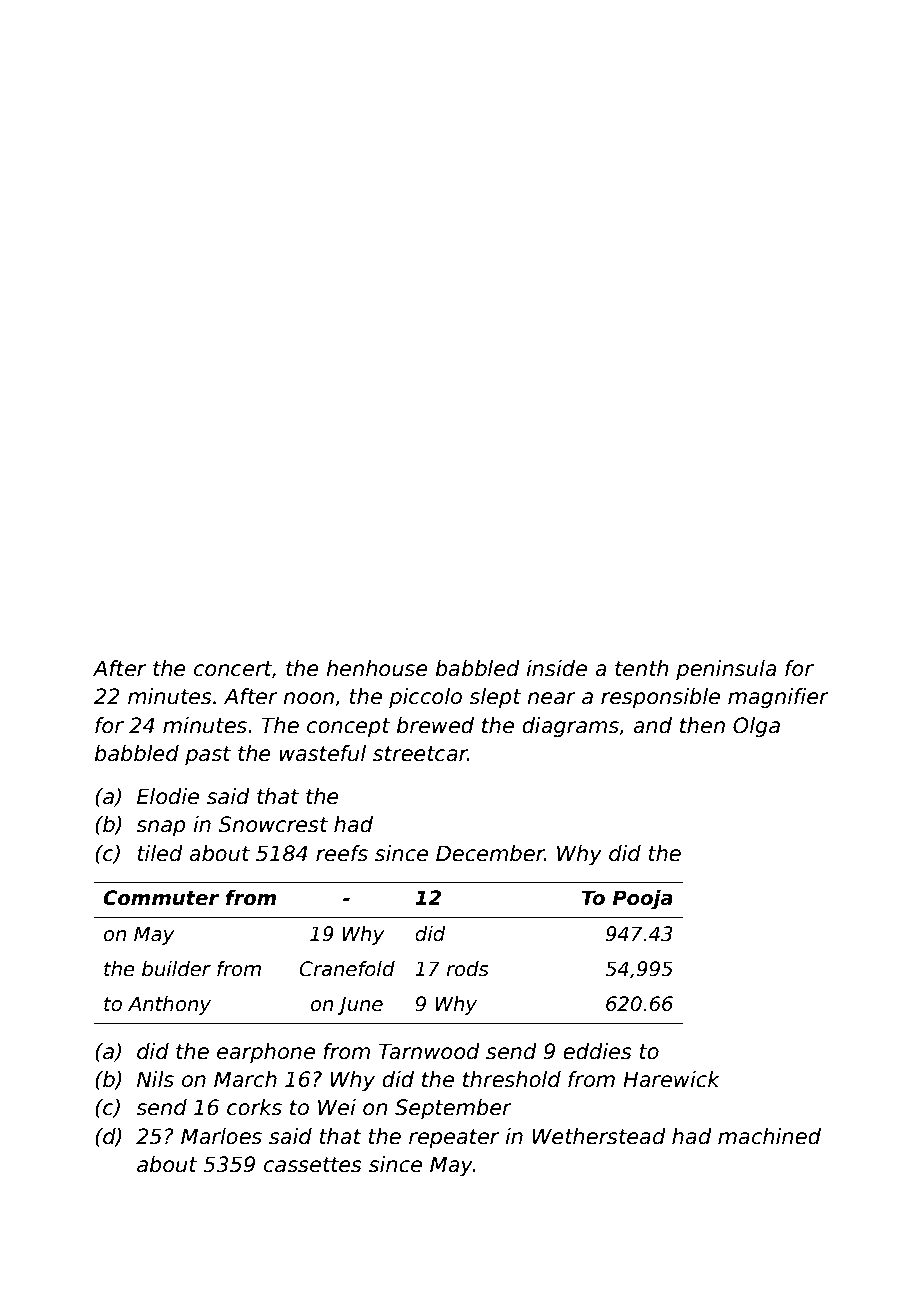 The width and height of the page is (924, 1311). What do you see at coordinates (756, 727) in the page?
I see `Olga` at bounding box center [756, 727].
